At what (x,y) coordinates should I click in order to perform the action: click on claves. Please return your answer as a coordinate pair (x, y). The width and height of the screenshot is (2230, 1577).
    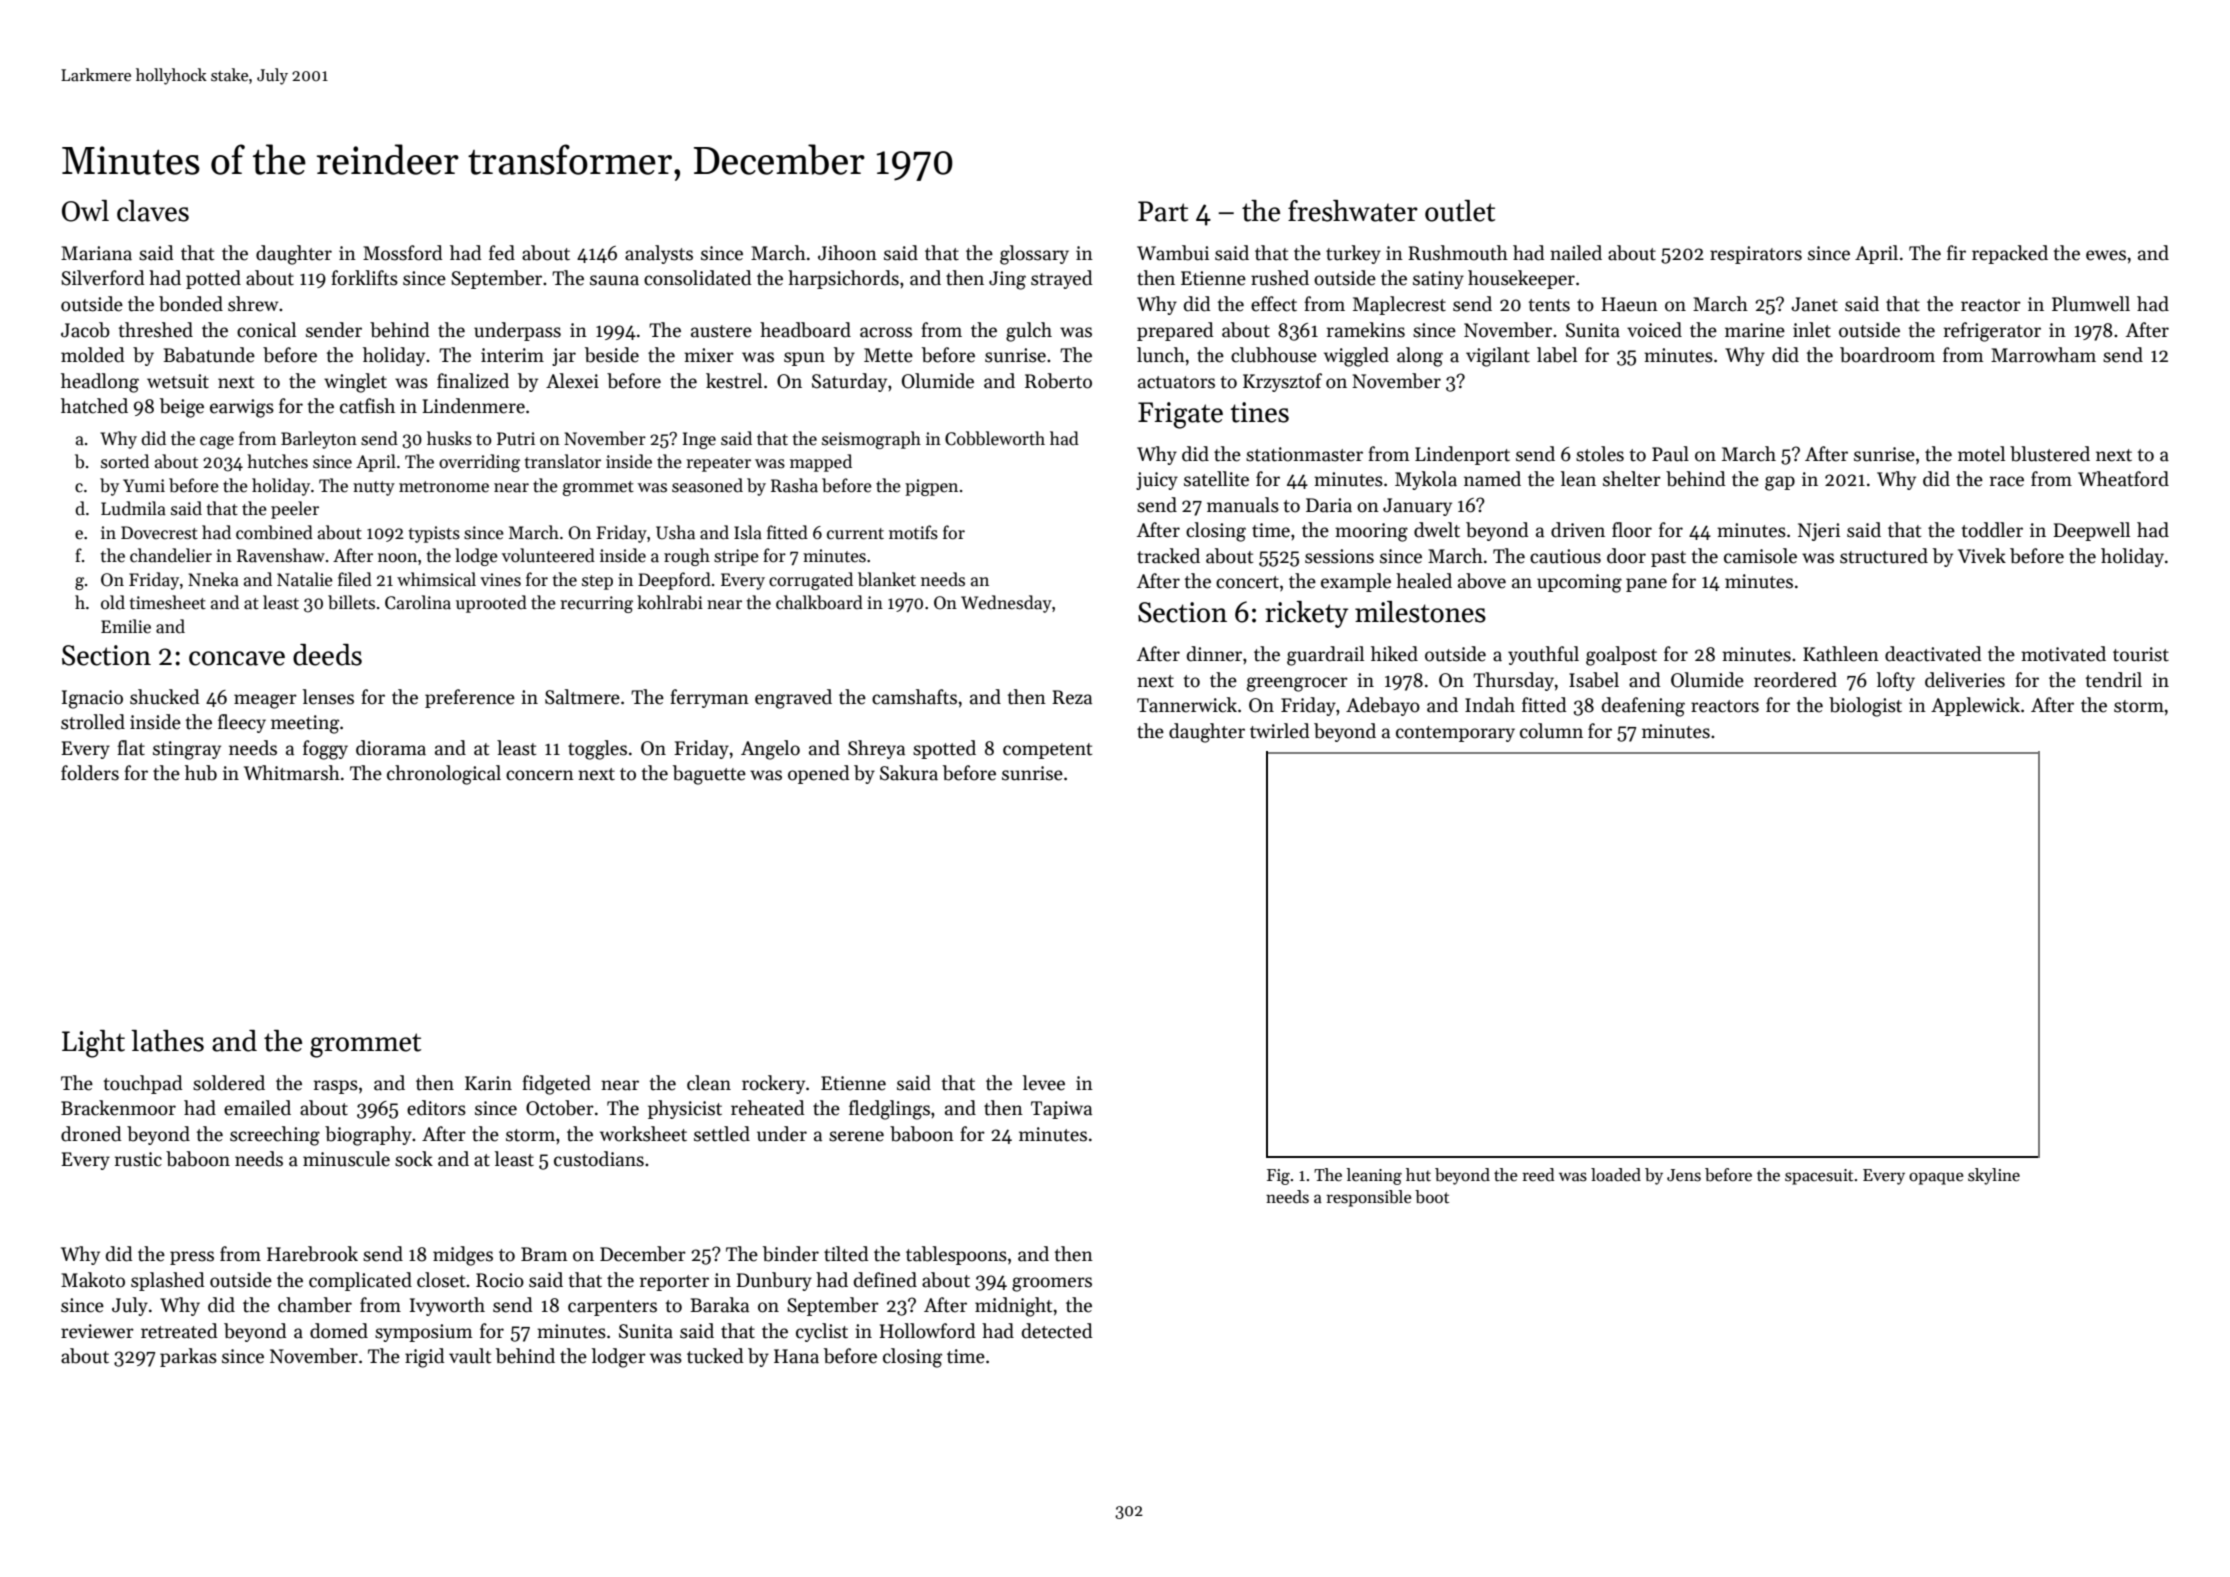
    Looking at the image, I should click on (153, 211).
